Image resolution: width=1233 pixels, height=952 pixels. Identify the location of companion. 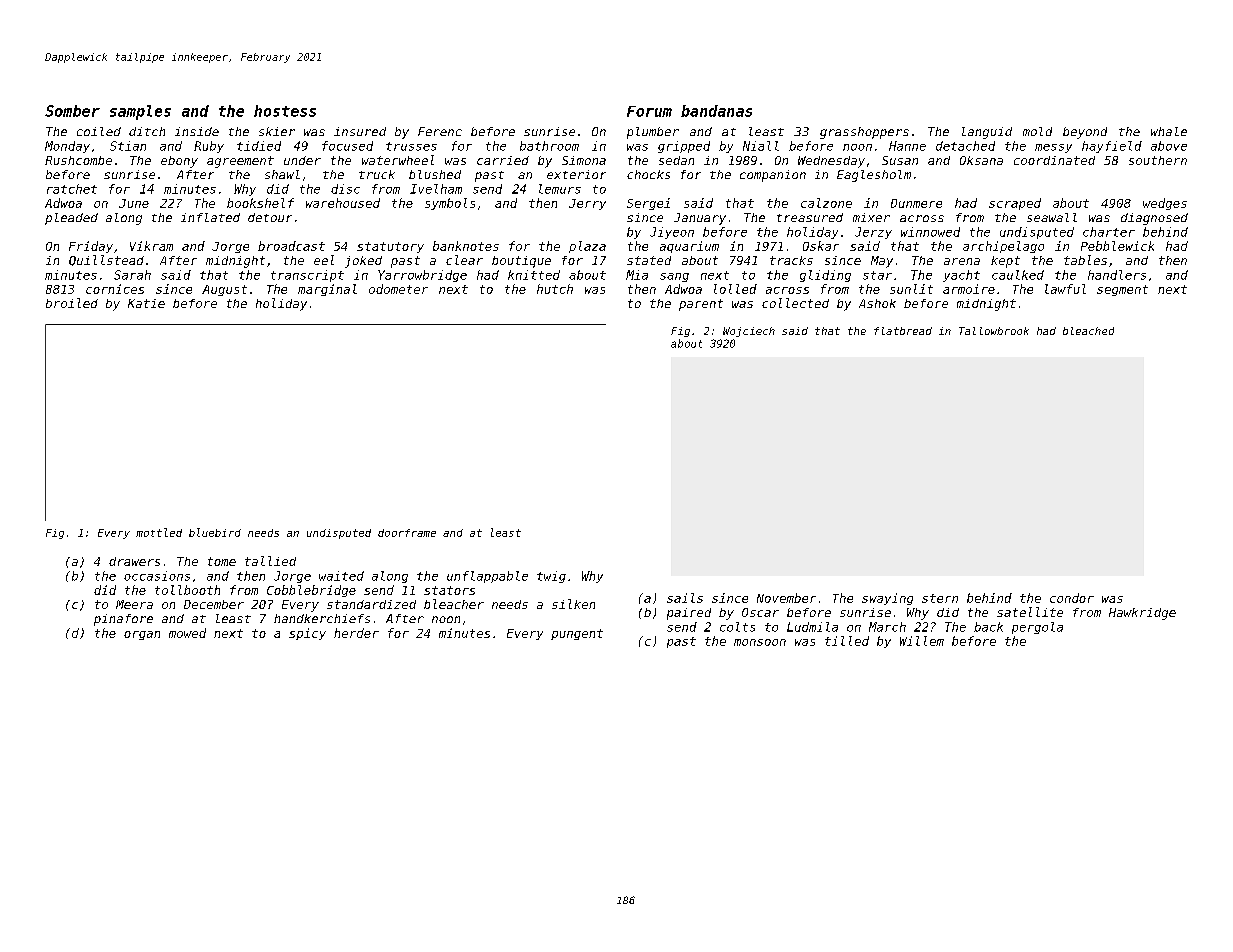
(773, 176).
